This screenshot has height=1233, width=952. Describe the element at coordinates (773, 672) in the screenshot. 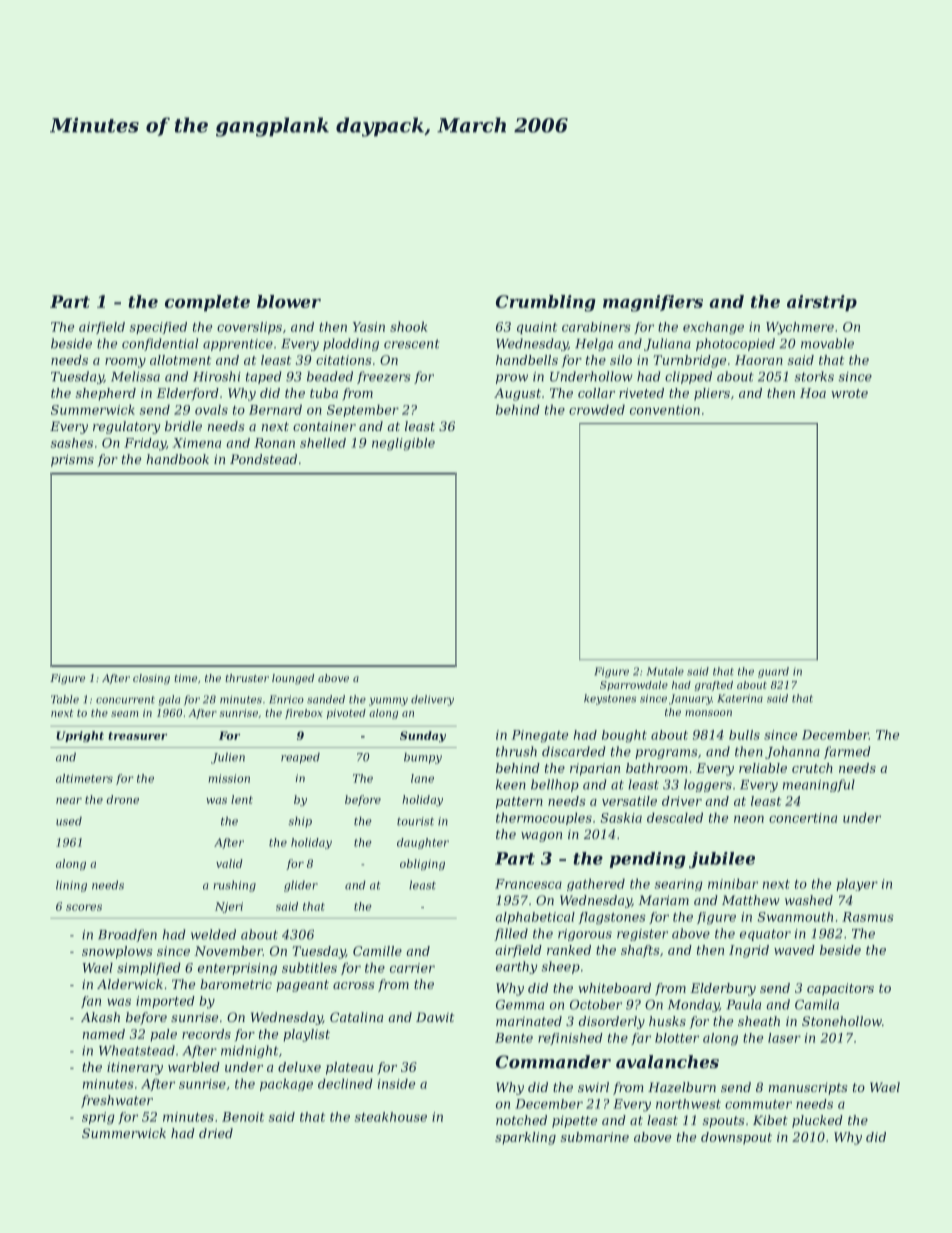

I see `guard` at that location.
